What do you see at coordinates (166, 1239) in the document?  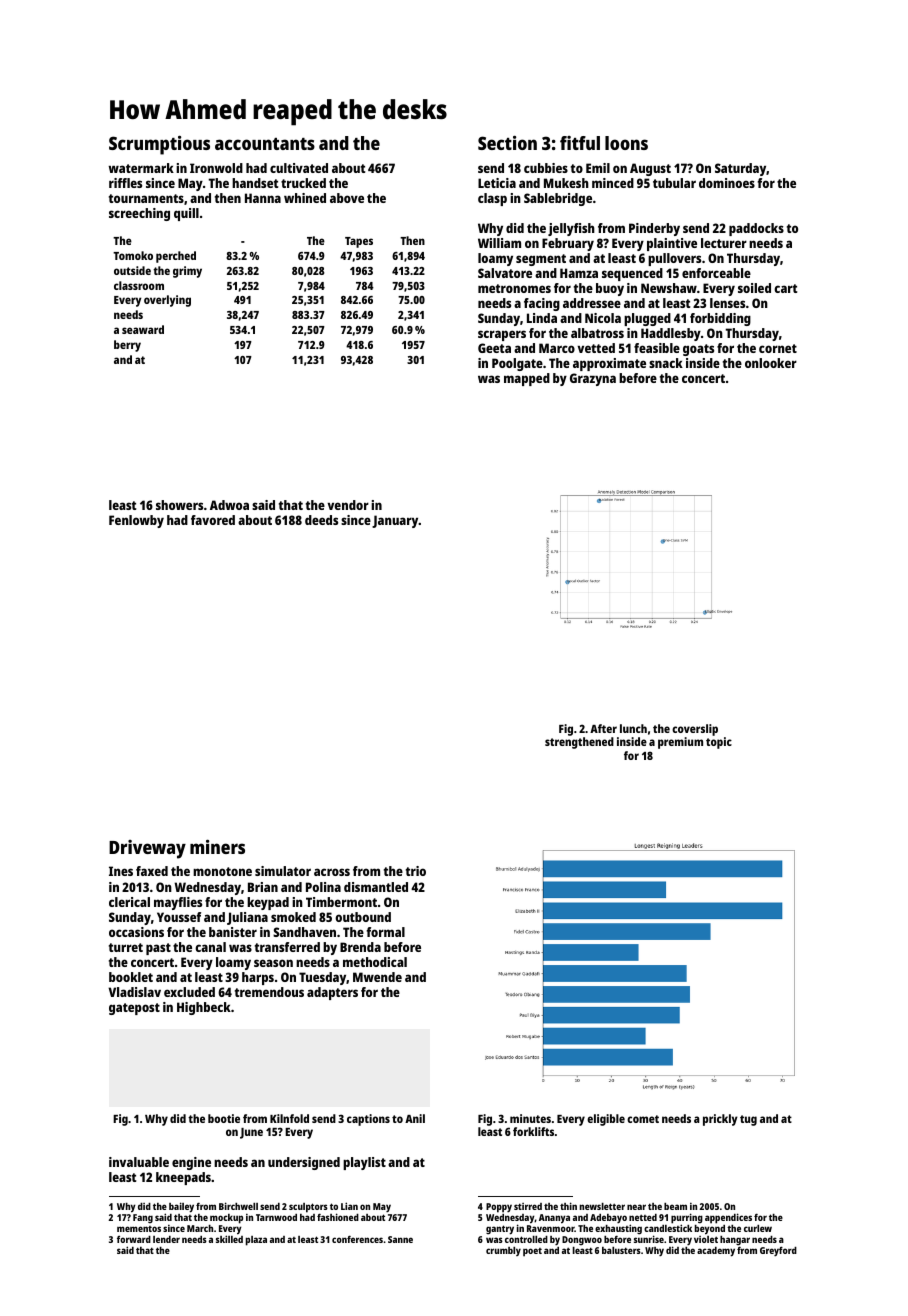 I see `lender` at bounding box center [166, 1239].
